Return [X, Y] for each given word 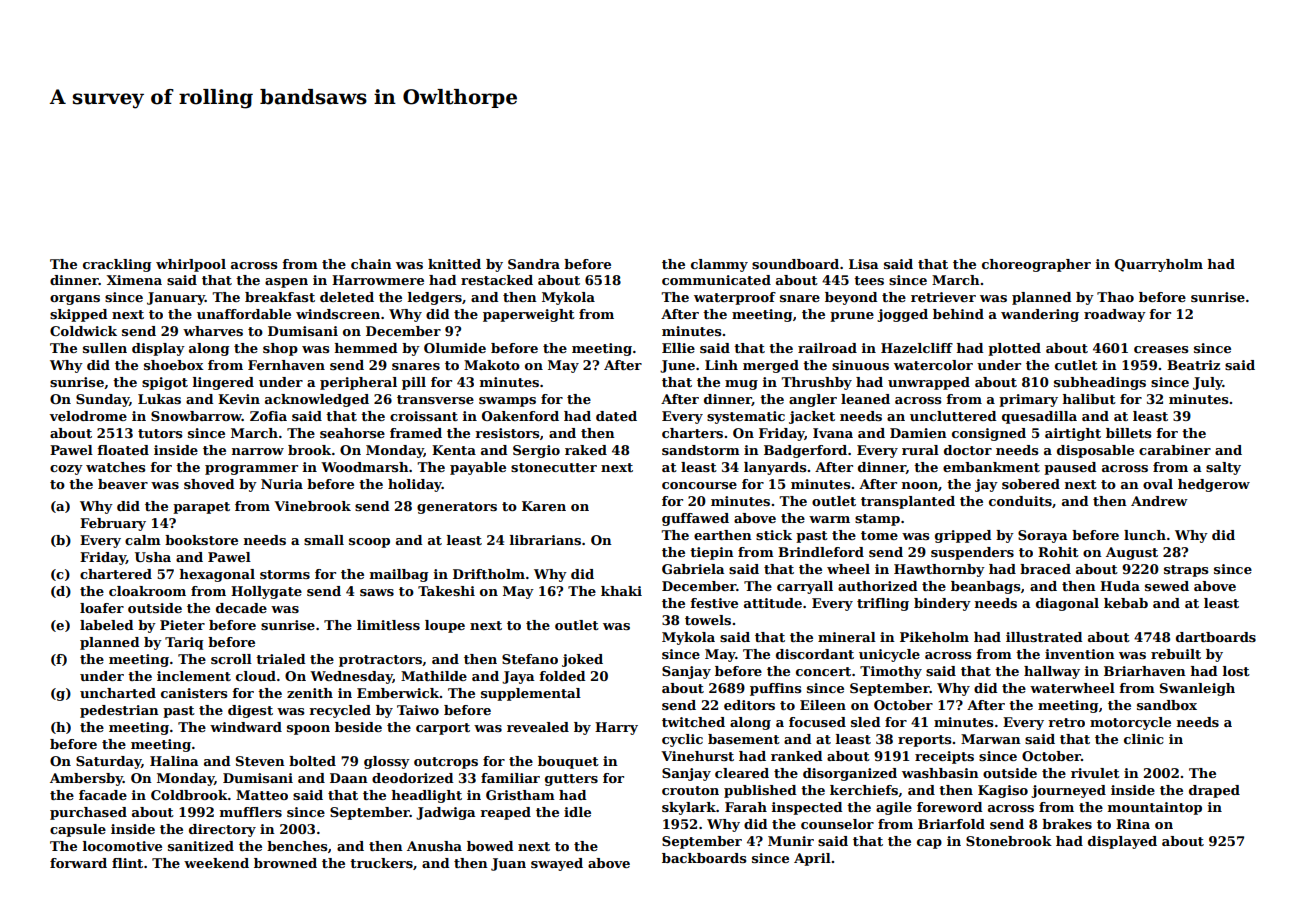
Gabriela [693, 569]
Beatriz [1193, 365]
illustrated [1044, 637]
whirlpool [191, 265]
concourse [699, 485]
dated [616, 416]
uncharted [118, 693]
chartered [116, 574]
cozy [66, 470]
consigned [989, 434]
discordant [815, 654]
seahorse [352, 433]
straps [1186, 571]
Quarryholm [1159, 265]
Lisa [864, 264]
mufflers [251, 812]
